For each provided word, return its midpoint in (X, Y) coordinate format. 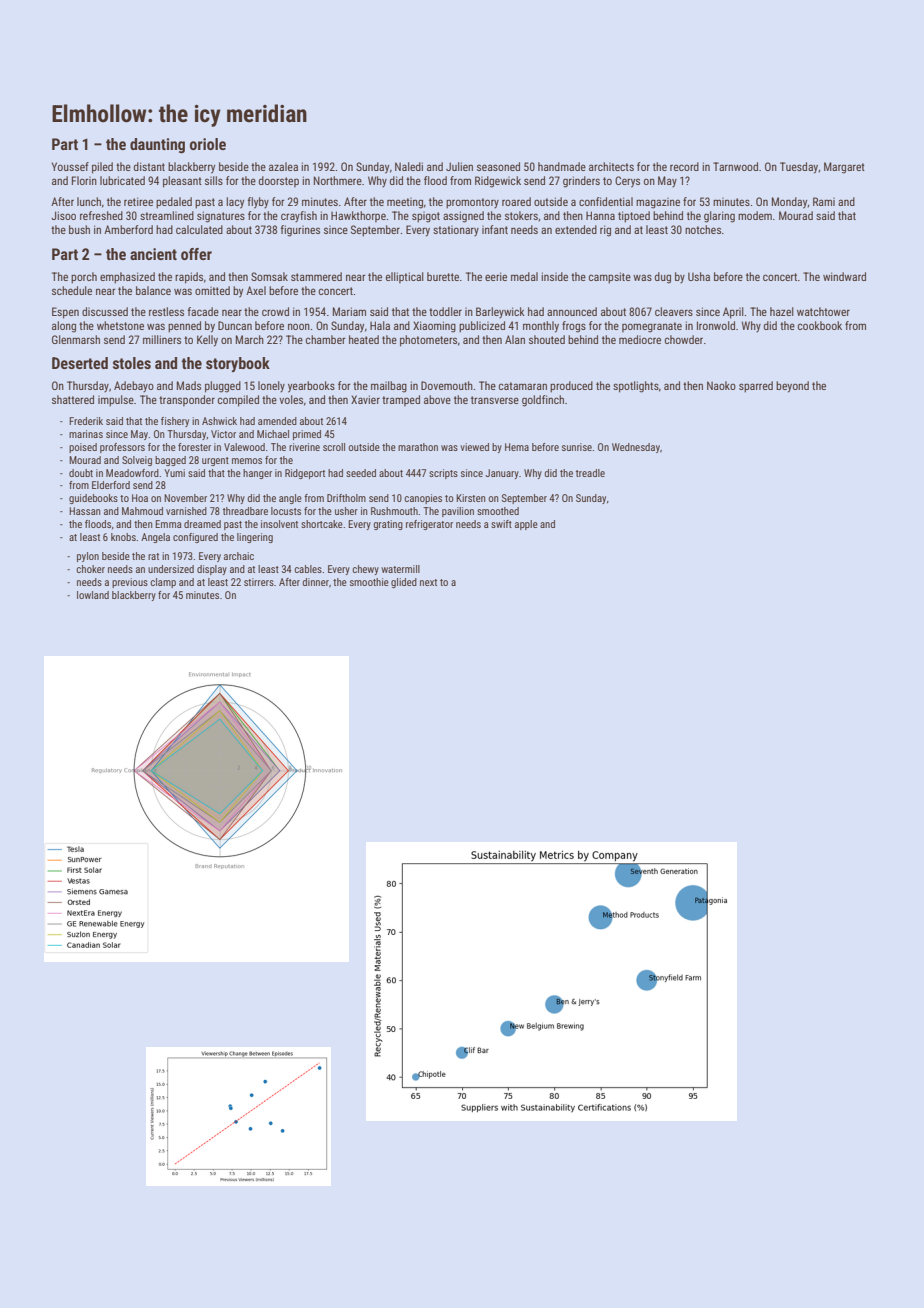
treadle (590, 473)
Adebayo (134, 386)
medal (524, 276)
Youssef (70, 166)
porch (84, 278)
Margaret (844, 168)
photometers (428, 341)
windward (844, 276)
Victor (223, 434)
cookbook (820, 325)
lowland (93, 595)
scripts (443, 474)
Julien (459, 166)
